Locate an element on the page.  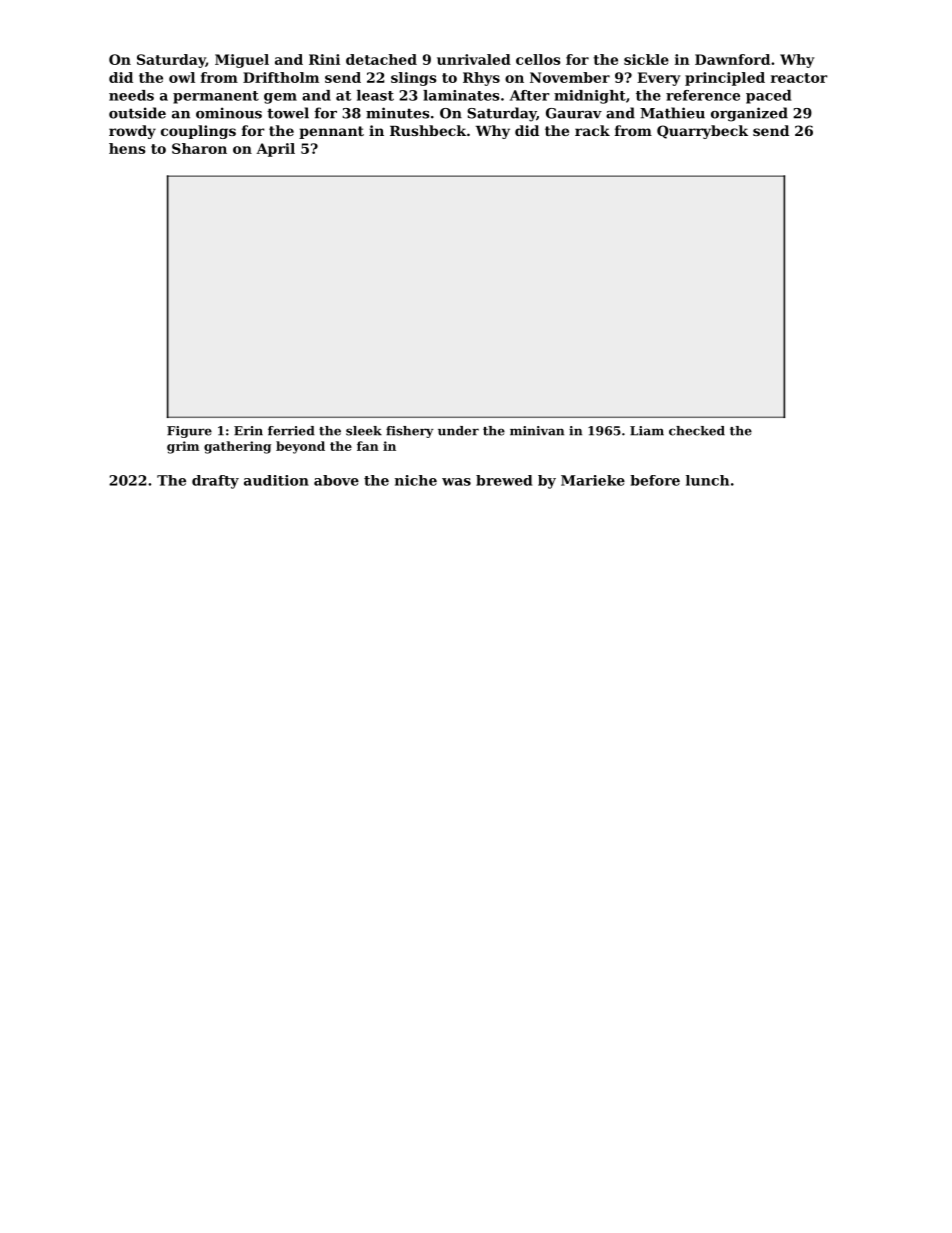
Miguel is located at coordinates (242, 61).
